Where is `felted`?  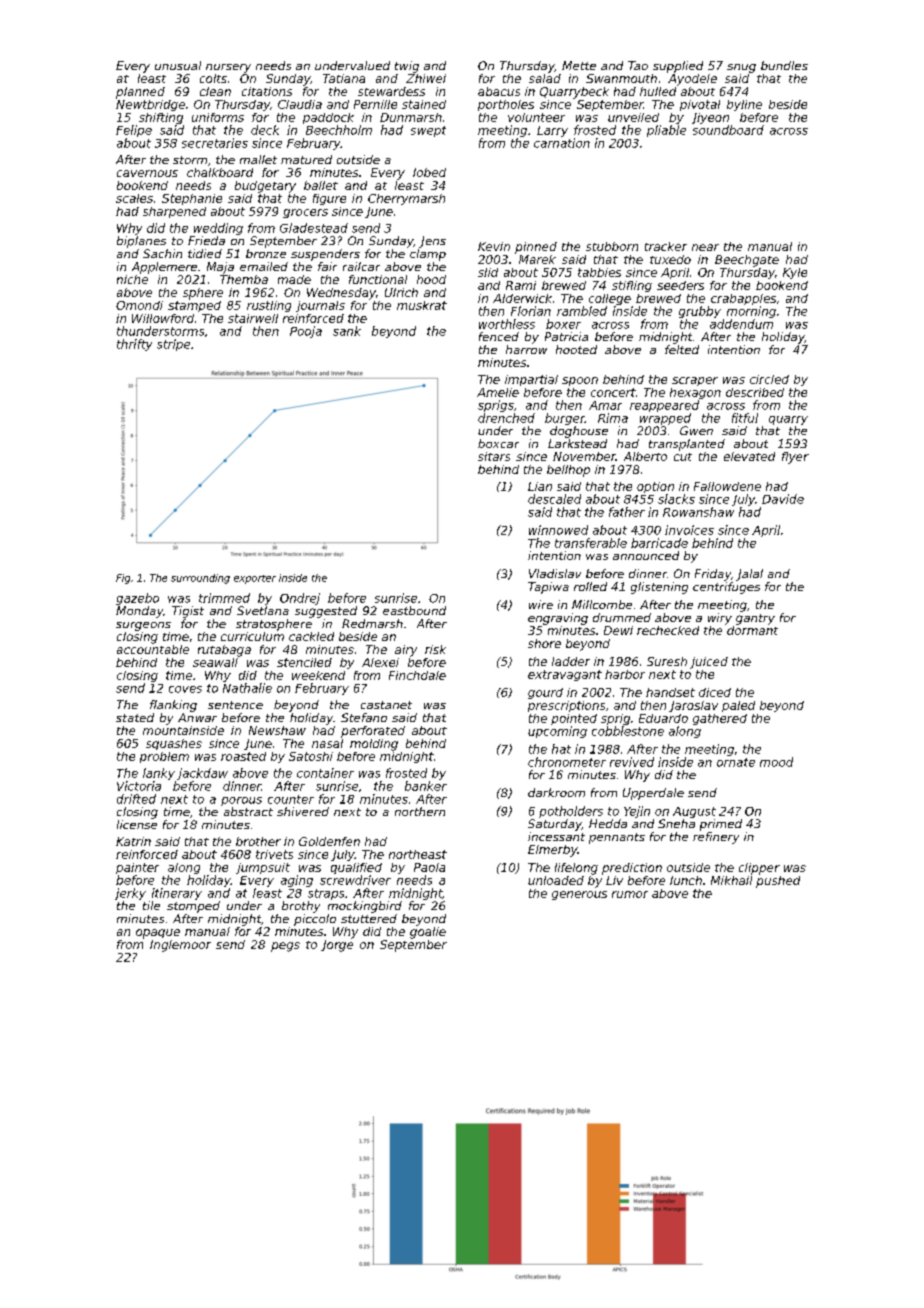 felted is located at coordinates (682, 349).
